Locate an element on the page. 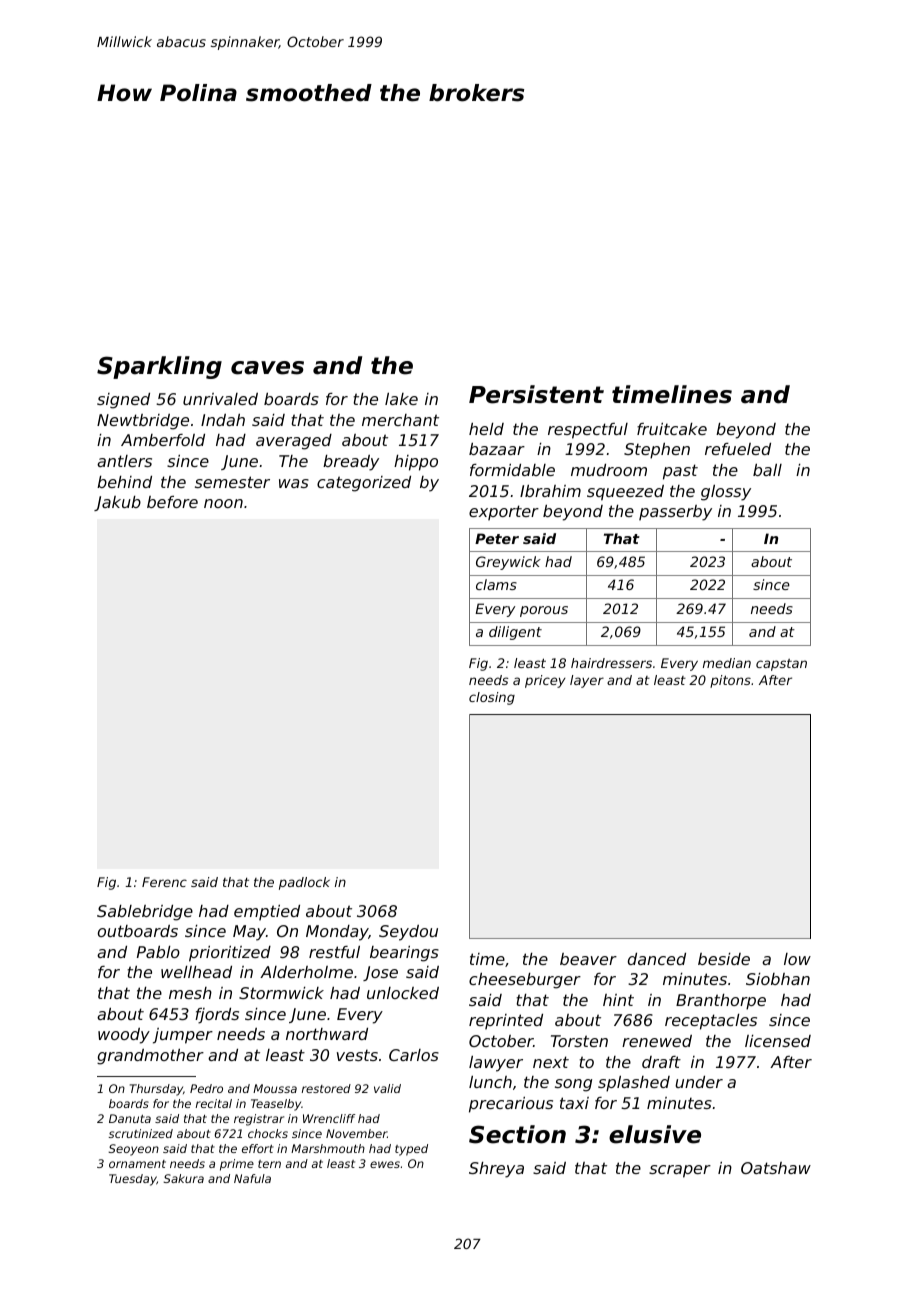 The height and width of the document is (1316, 908). Persistent is located at coordinates (536, 394).
